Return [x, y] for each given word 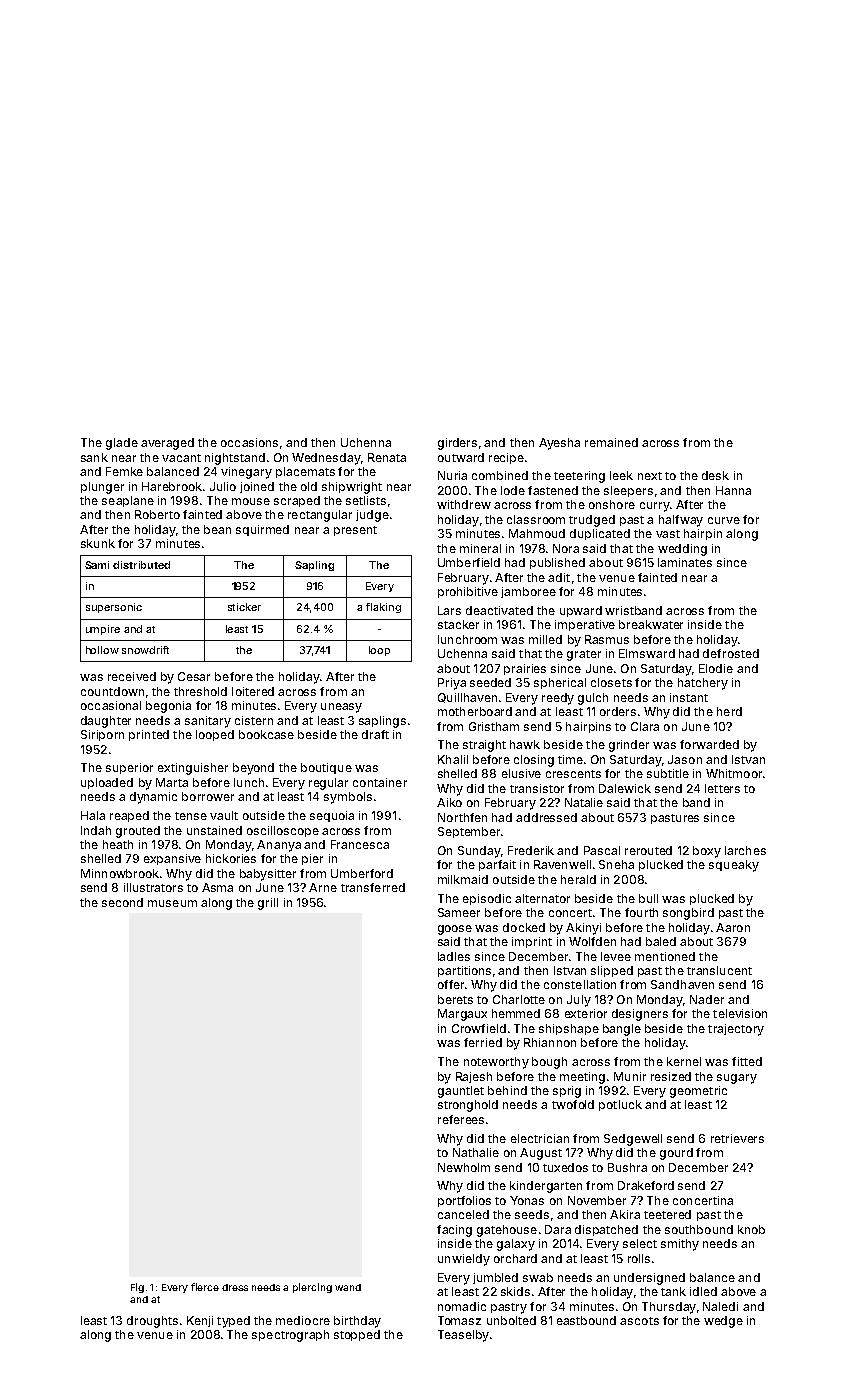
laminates [685, 562]
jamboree [528, 592]
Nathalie [476, 1152]
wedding [682, 550]
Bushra [627, 1167]
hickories [231, 858]
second [122, 902]
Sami [97, 565]
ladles [454, 956]
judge [372, 516]
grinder [629, 746]
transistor [537, 788]
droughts [152, 1322]
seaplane [128, 501]
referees [461, 1119]
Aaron [733, 927]
